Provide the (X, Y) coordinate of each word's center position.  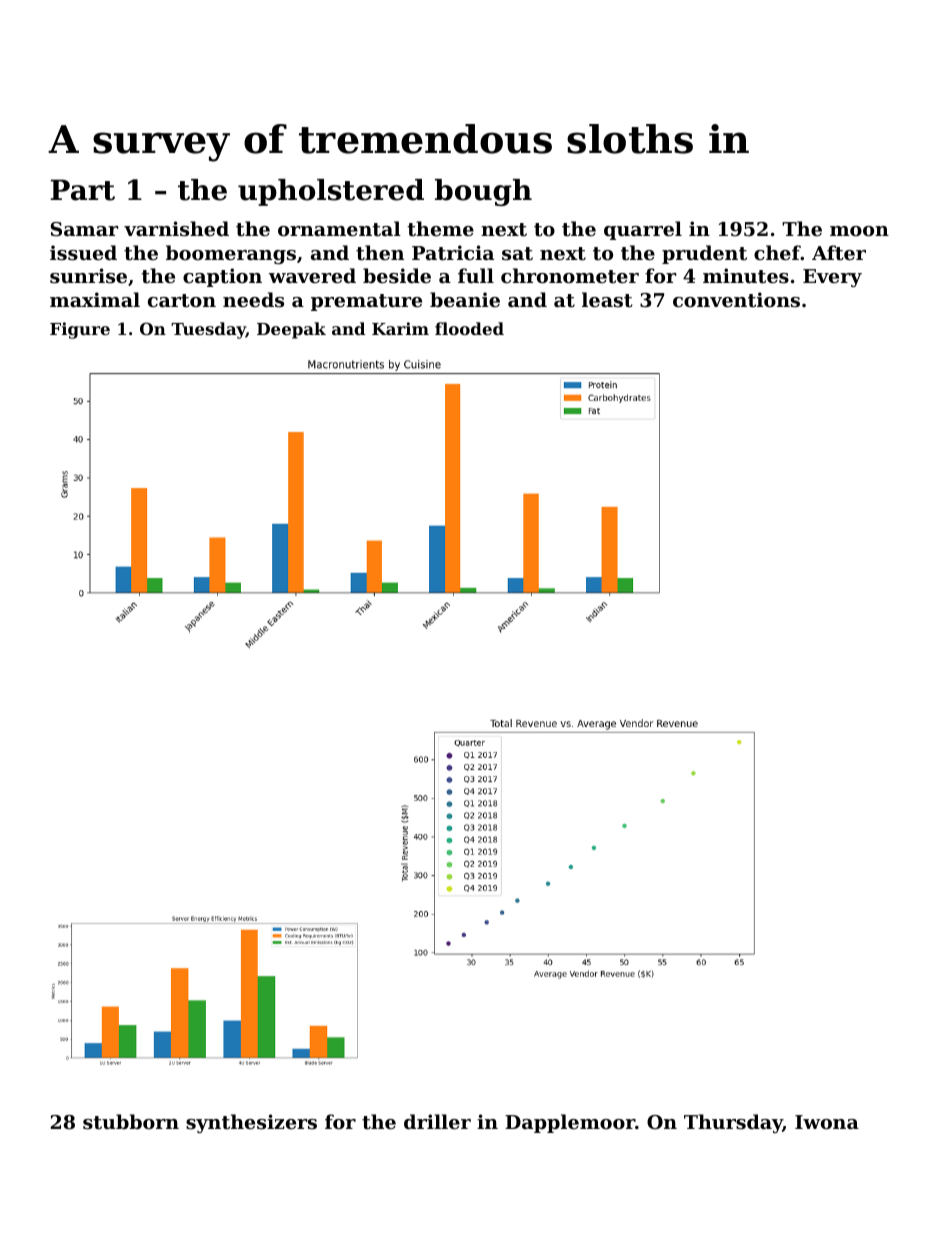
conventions (736, 300)
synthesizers (251, 1123)
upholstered (331, 192)
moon (859, 231)
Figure (80, 330)
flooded (469, 328)
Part (83, 190)
